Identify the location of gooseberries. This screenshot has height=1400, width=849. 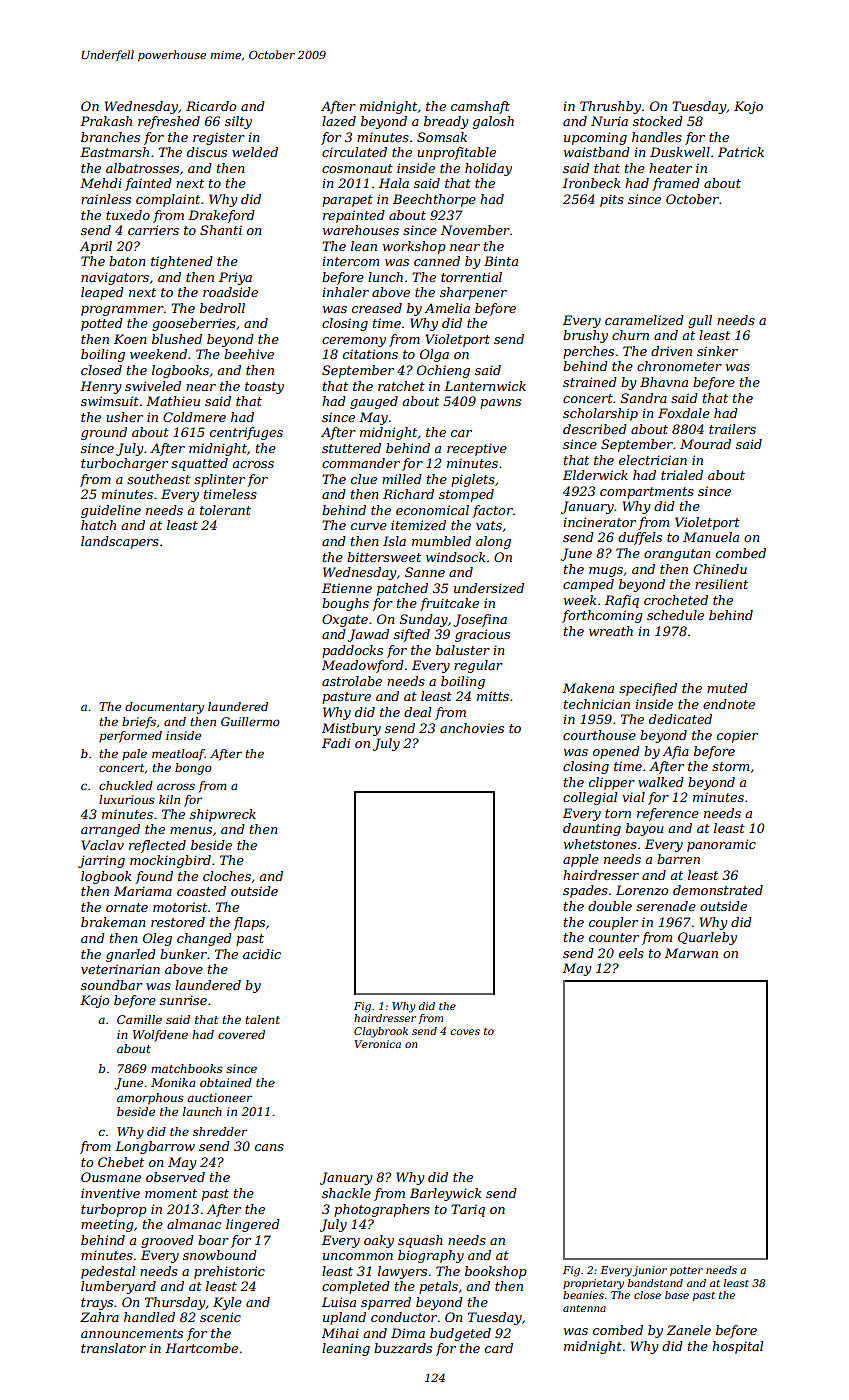
(194, 324).
